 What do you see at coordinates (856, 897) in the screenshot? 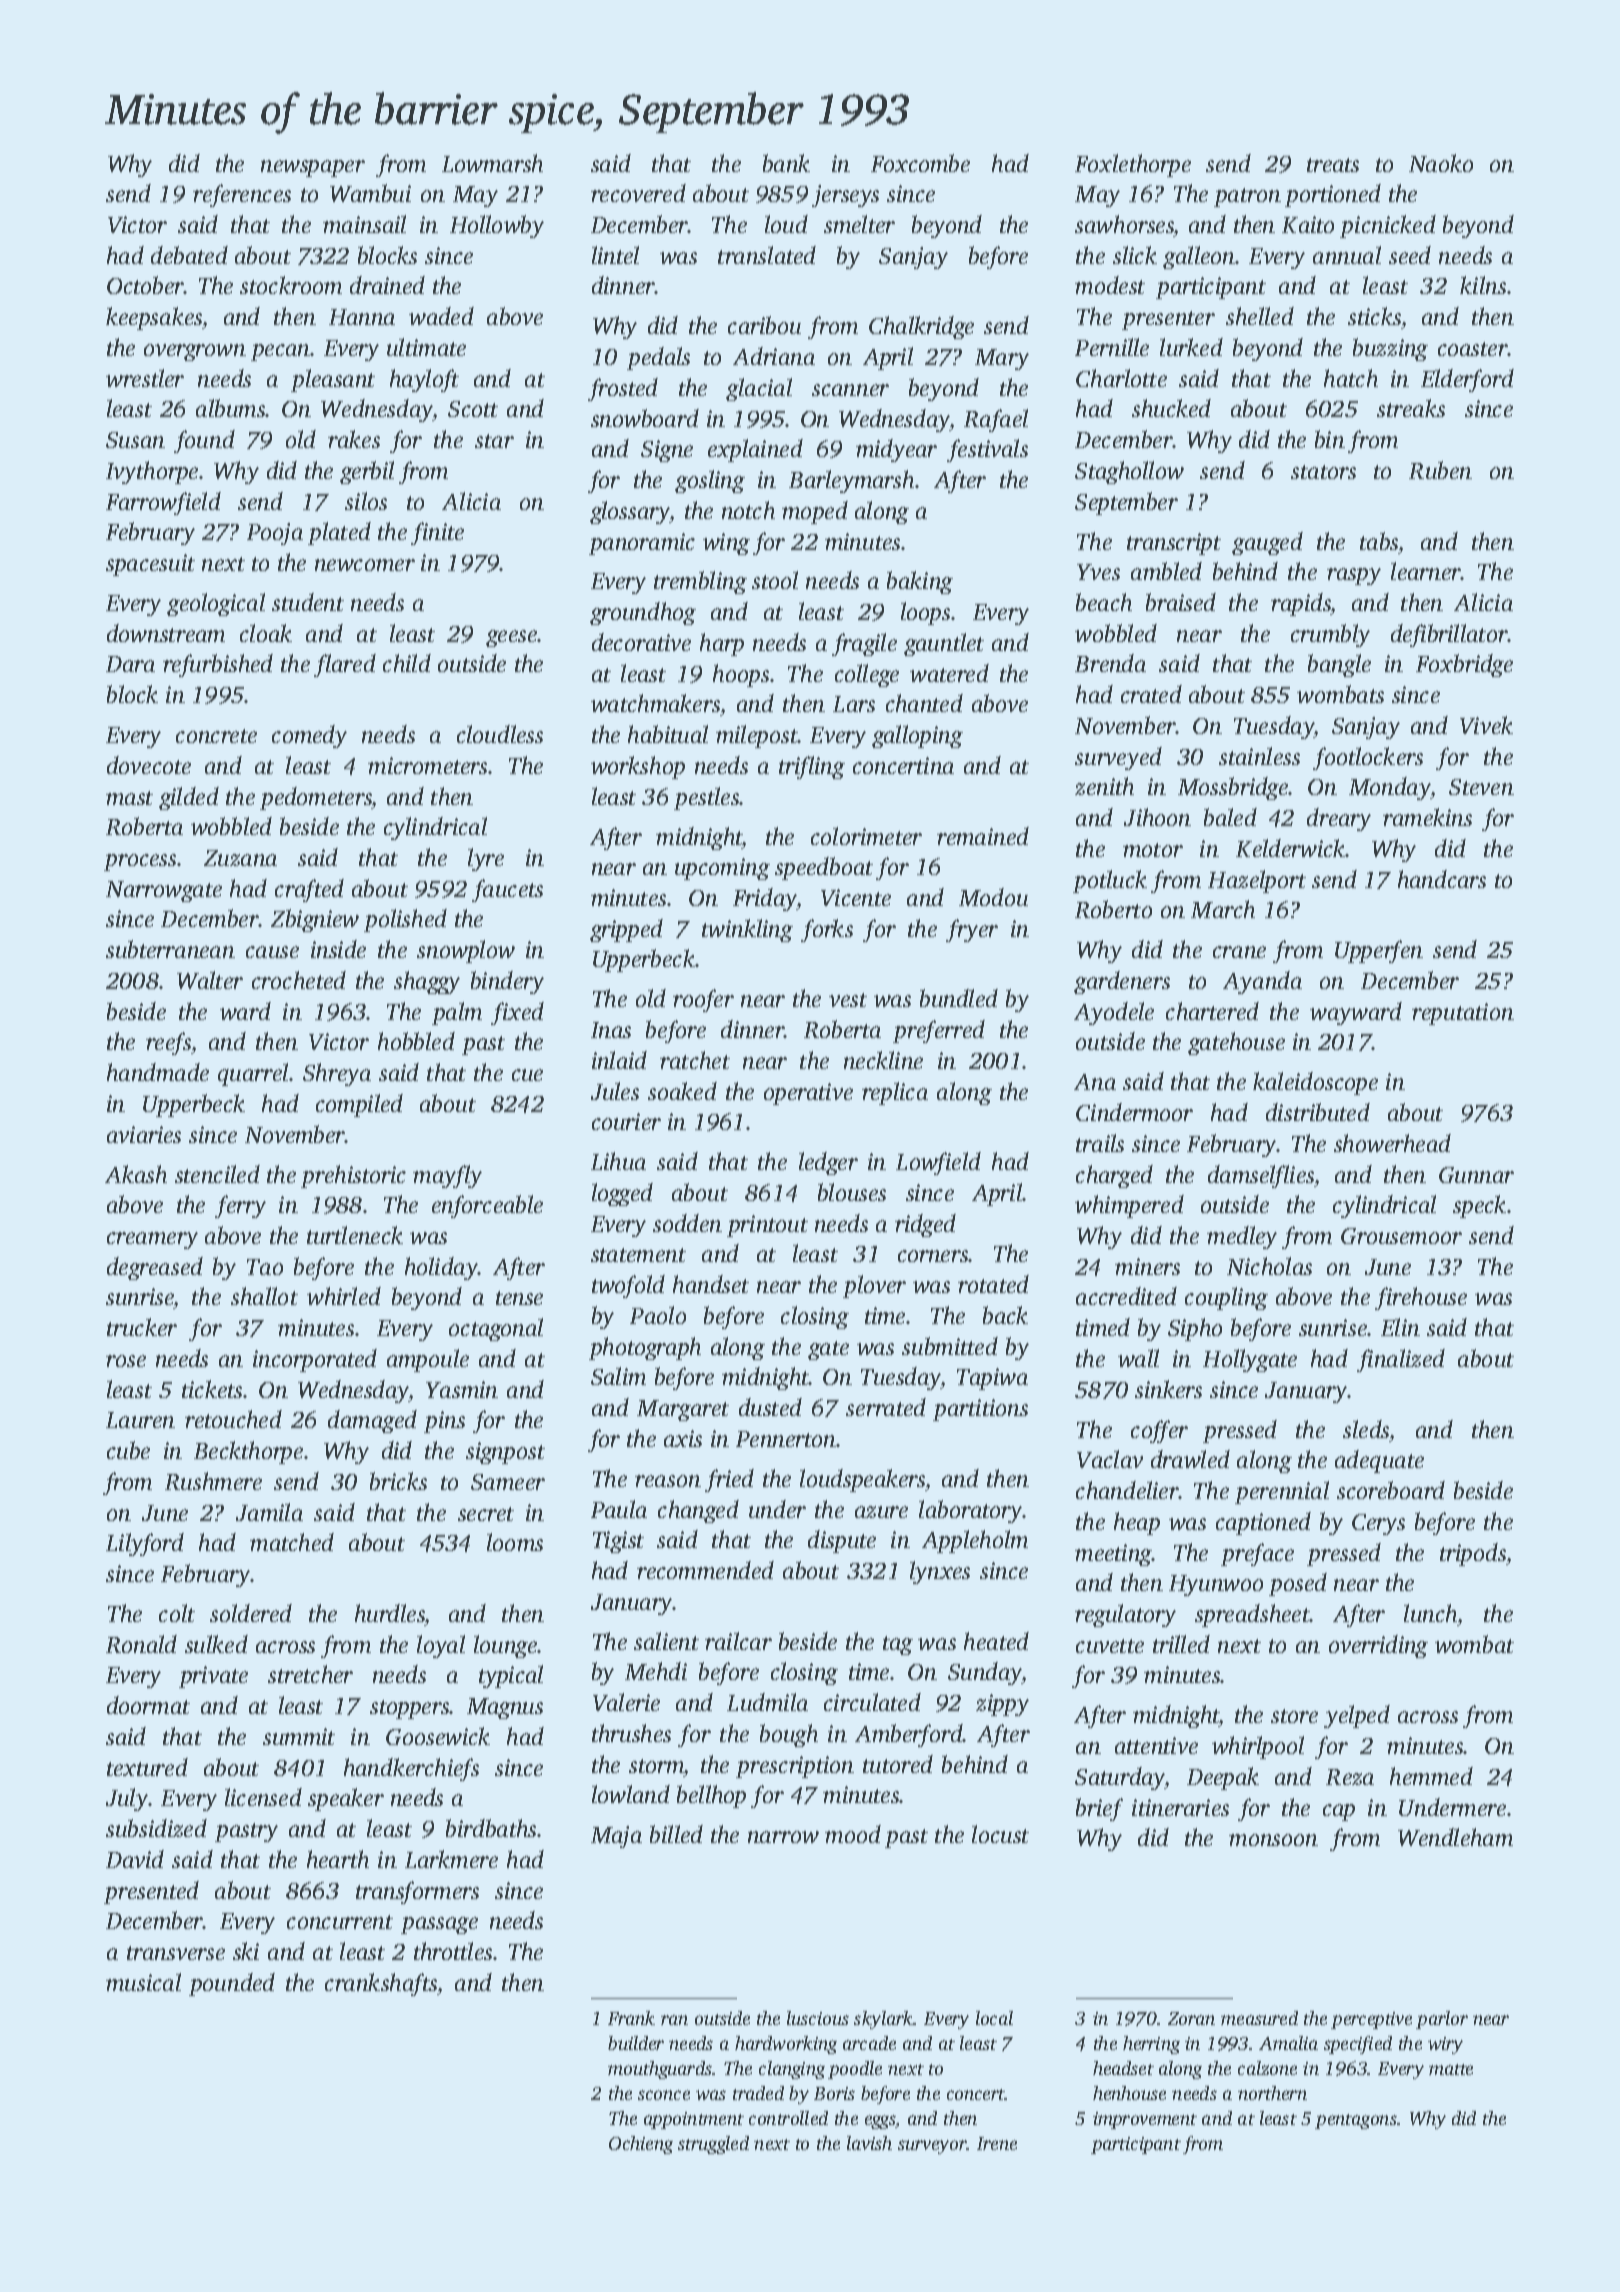
I see `Vicente` at bounding box center [856, 897].
